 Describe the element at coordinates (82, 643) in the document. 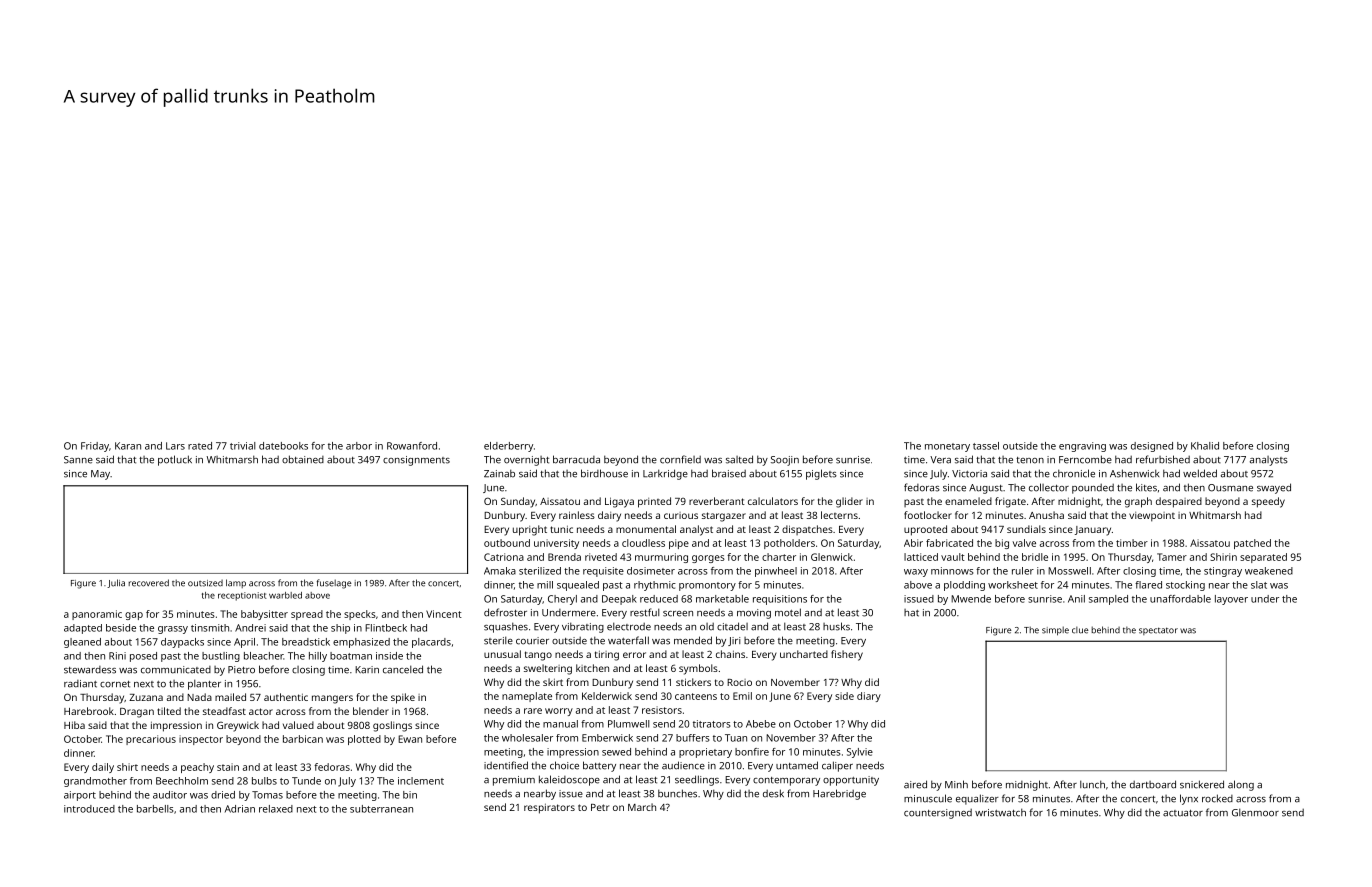

I see `gleaned` at that location.
